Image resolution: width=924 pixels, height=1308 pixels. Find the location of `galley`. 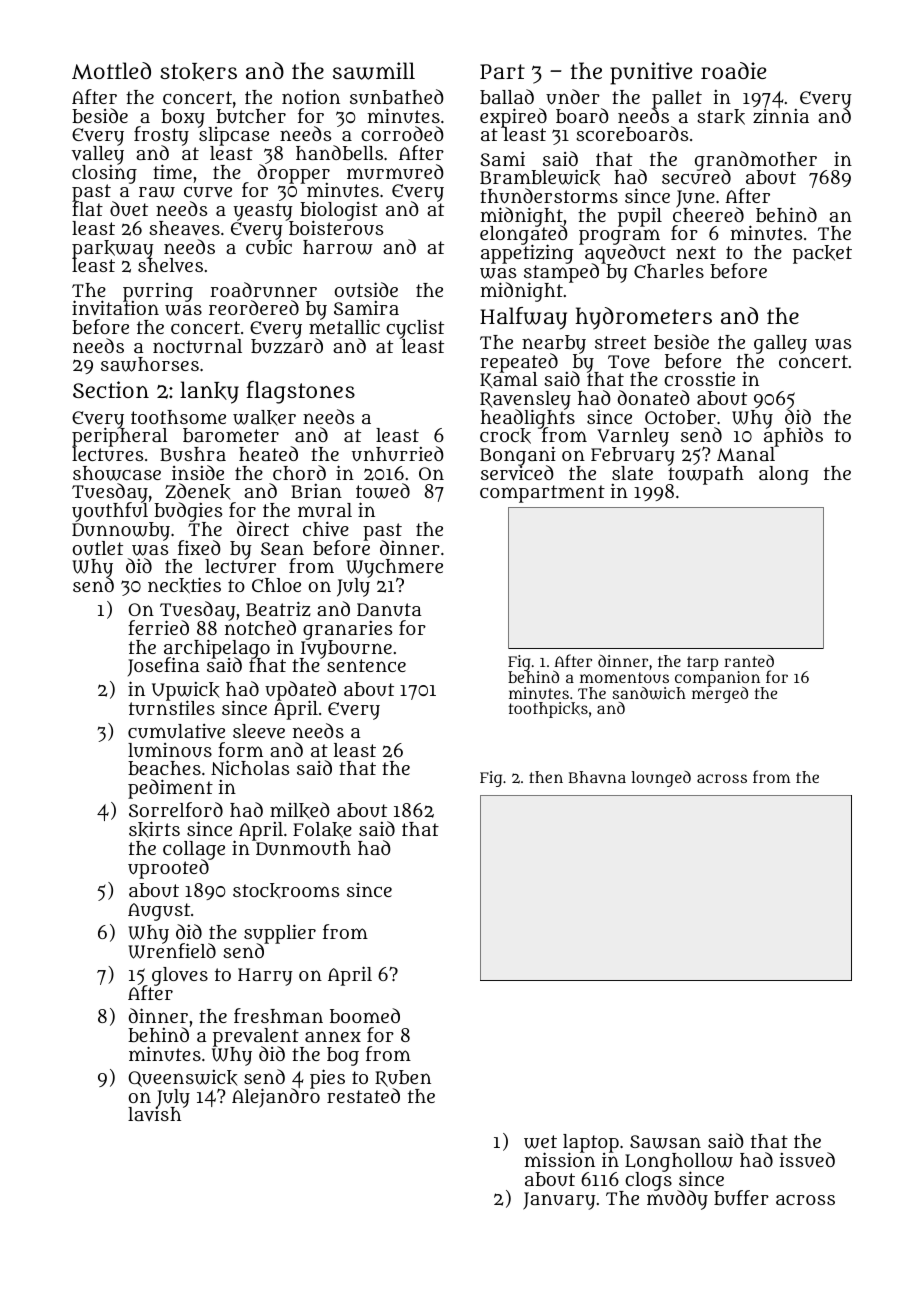

galley is located at coordinates (780, 344).
